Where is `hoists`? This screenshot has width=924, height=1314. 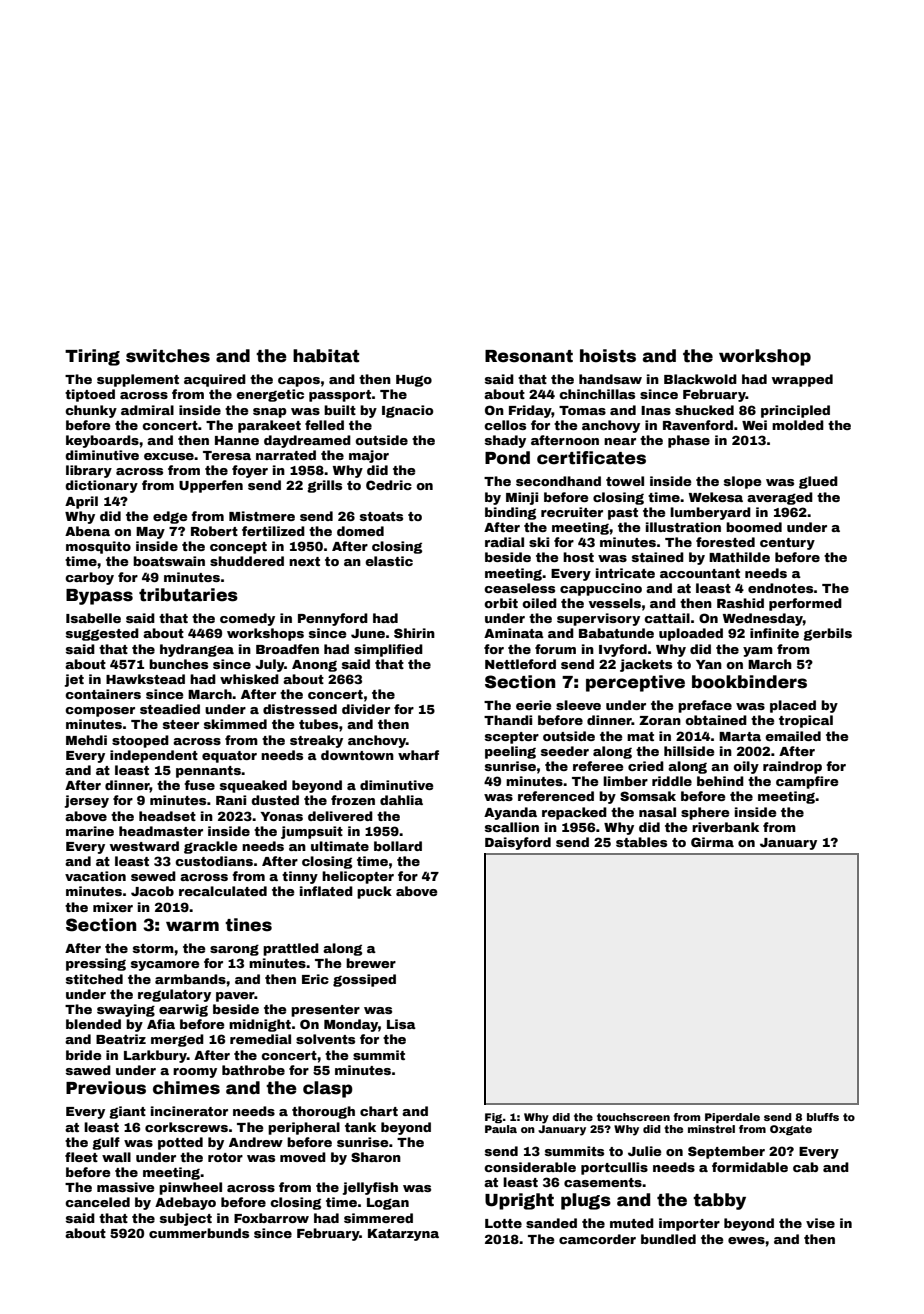 hoists is located at coordinates (608, 356).
